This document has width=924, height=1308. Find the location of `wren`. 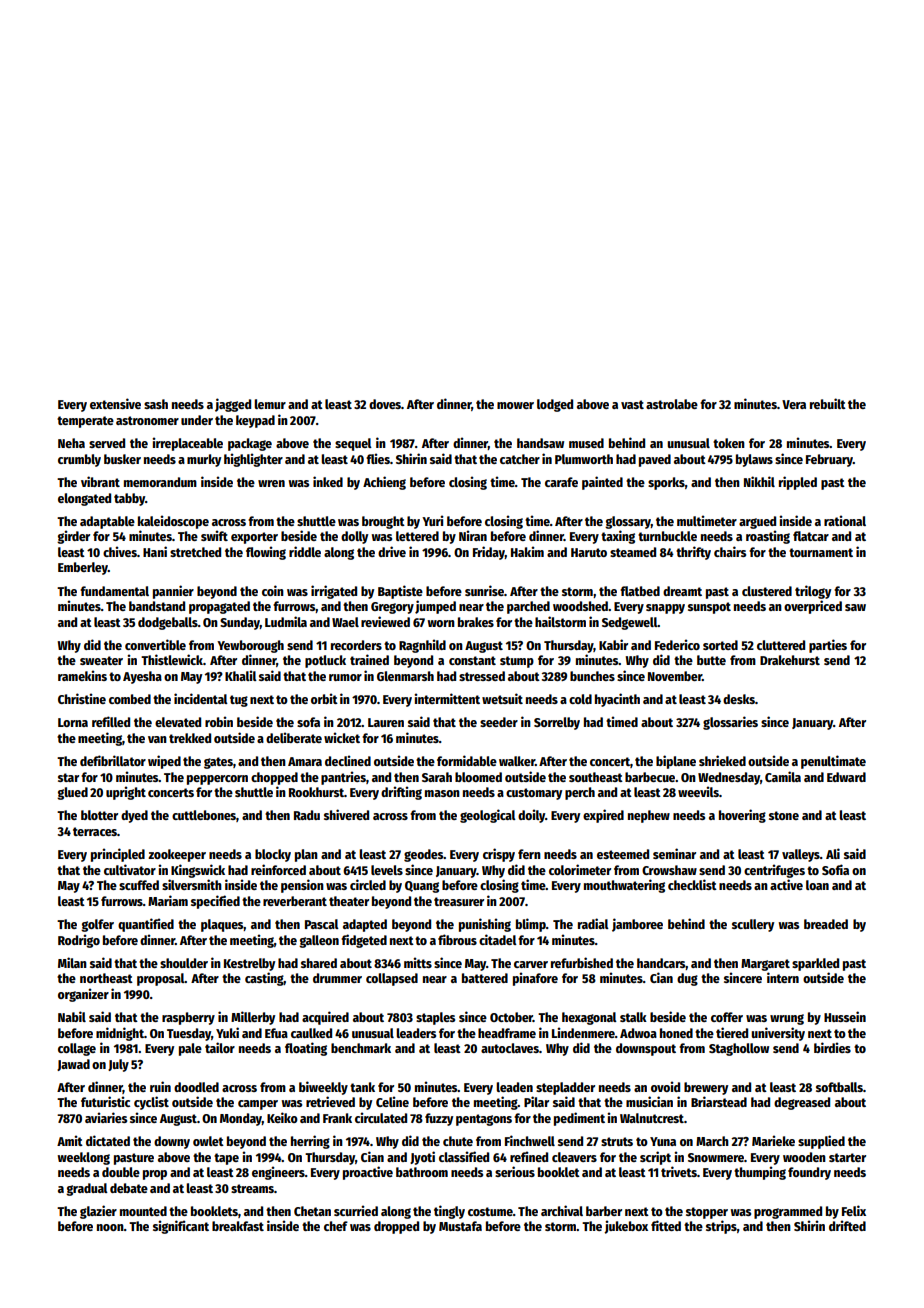

wren is located at coordinates (271, 483).
